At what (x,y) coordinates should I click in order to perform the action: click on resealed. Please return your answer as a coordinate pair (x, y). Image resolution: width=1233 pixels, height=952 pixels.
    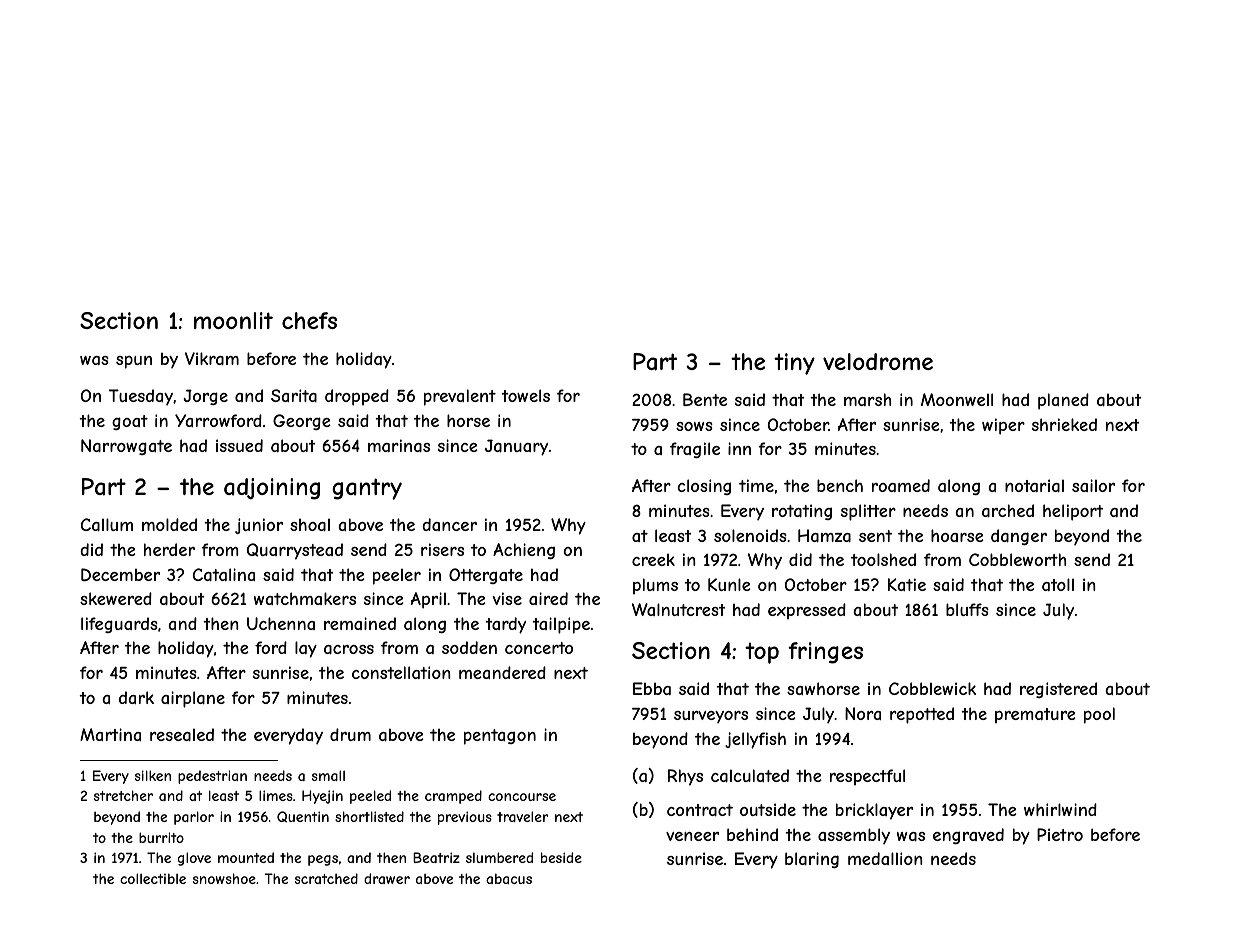
    Looking at the image, I should click on (182, 734).
